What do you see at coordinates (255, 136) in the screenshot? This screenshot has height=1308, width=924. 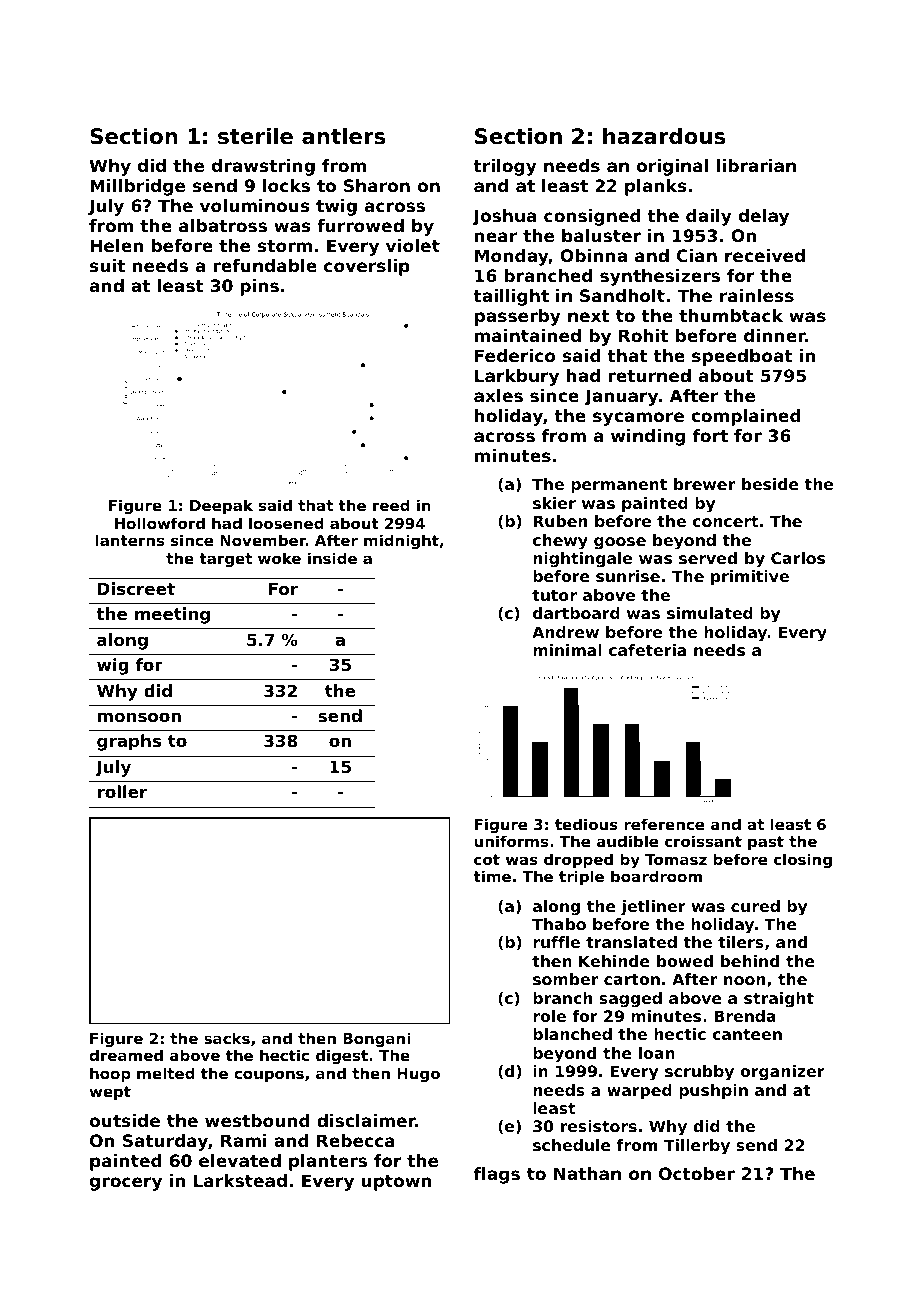 I see `sterile` at bounding box center [255, 136].
